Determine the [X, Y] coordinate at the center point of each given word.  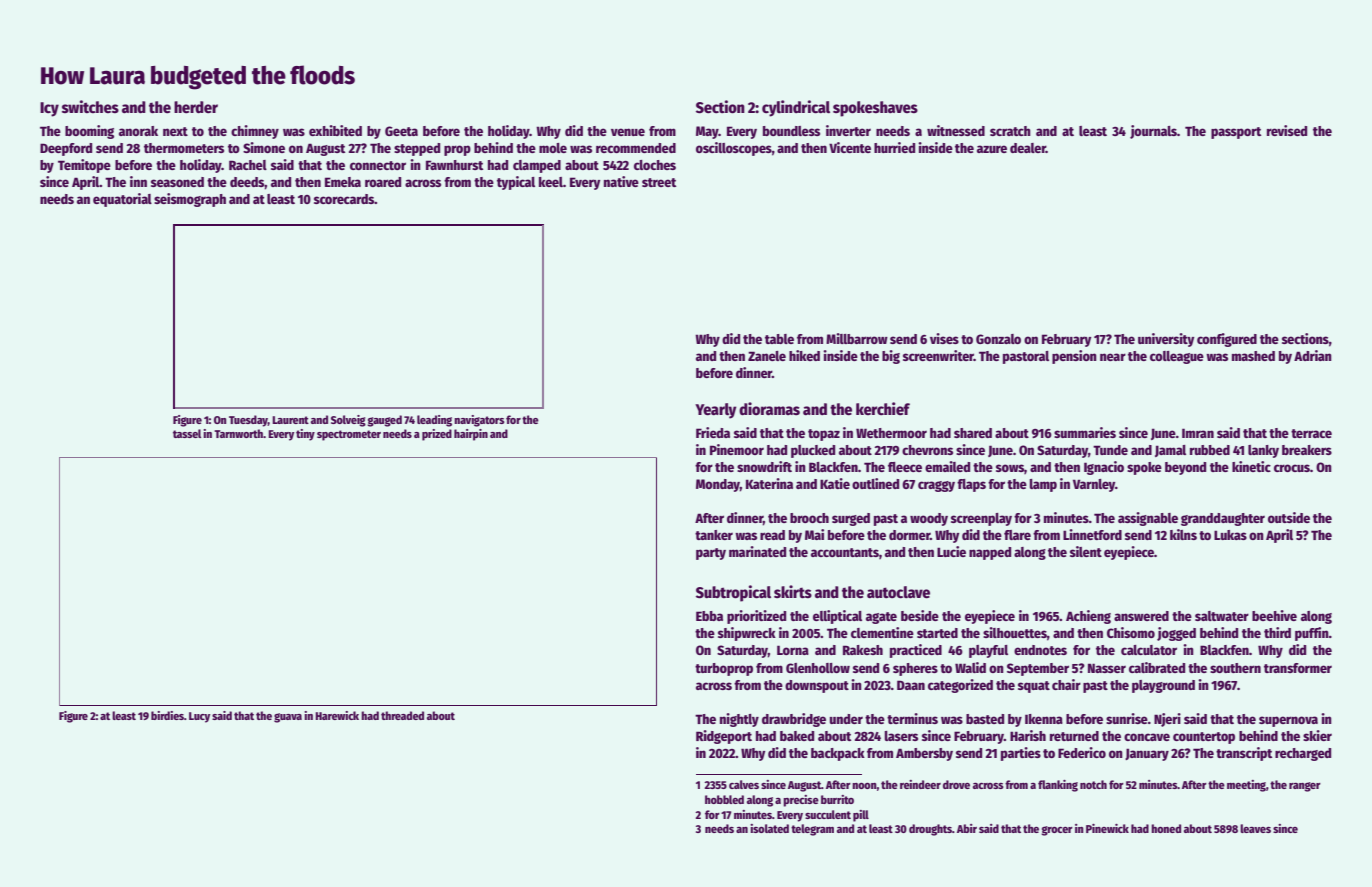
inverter [848, 130]
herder [196, 107]
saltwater [1222, 616]
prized [437, 435]
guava [288, 718]
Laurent [290, 420]
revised [1287, 130]
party [711, 554]
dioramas [769, 408]
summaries [1085, 432]
